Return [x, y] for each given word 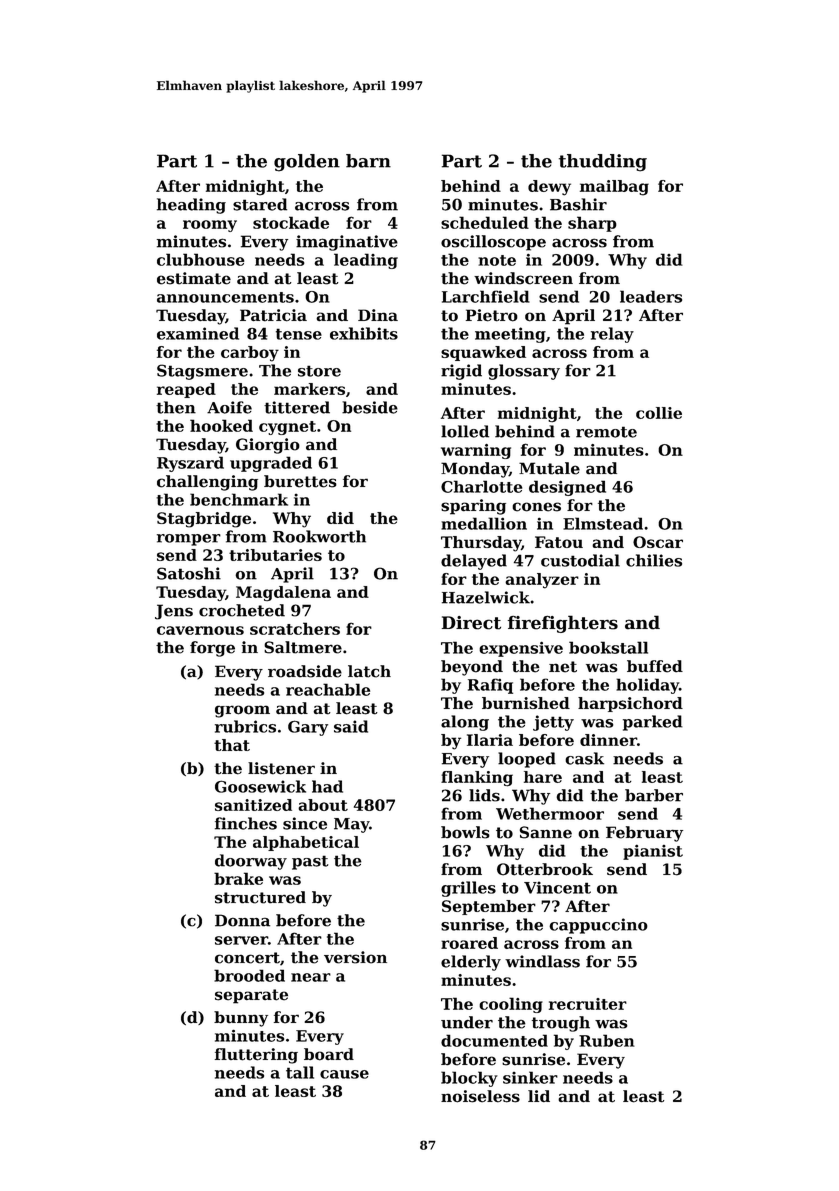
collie [659, 413]
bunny [241, 1019]
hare [543, 777]
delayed [474, 562]
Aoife [229, 407]
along [465, 723]
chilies [654, 560]
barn [368, 161]
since [305, 823]
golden [307, 163]
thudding [603, 163]
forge [212, 649]
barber [654, 795]
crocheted [242, 610]
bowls [465, 832]
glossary [524, 372]
